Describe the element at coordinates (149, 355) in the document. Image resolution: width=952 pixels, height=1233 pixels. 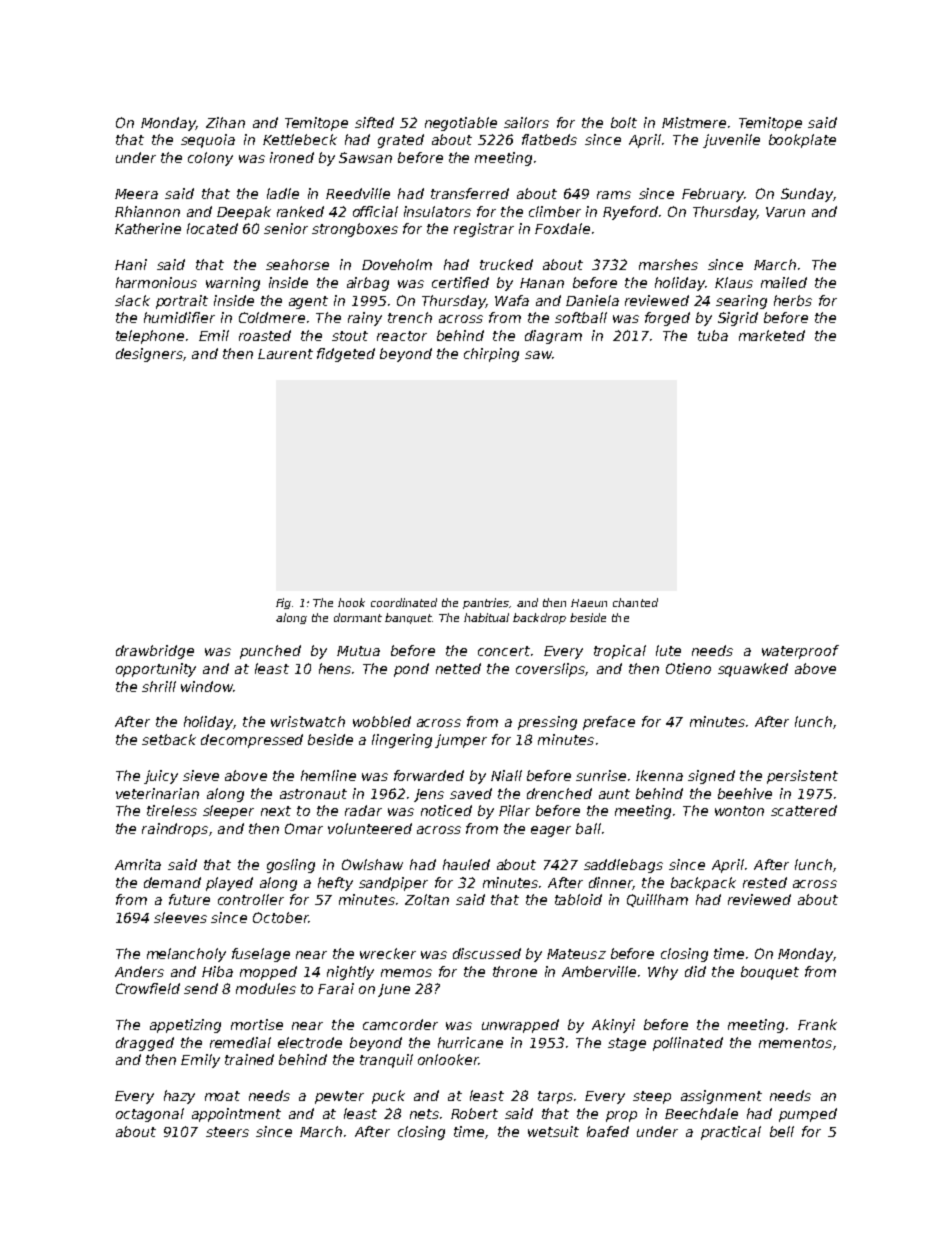
I see `designers` at that location.
